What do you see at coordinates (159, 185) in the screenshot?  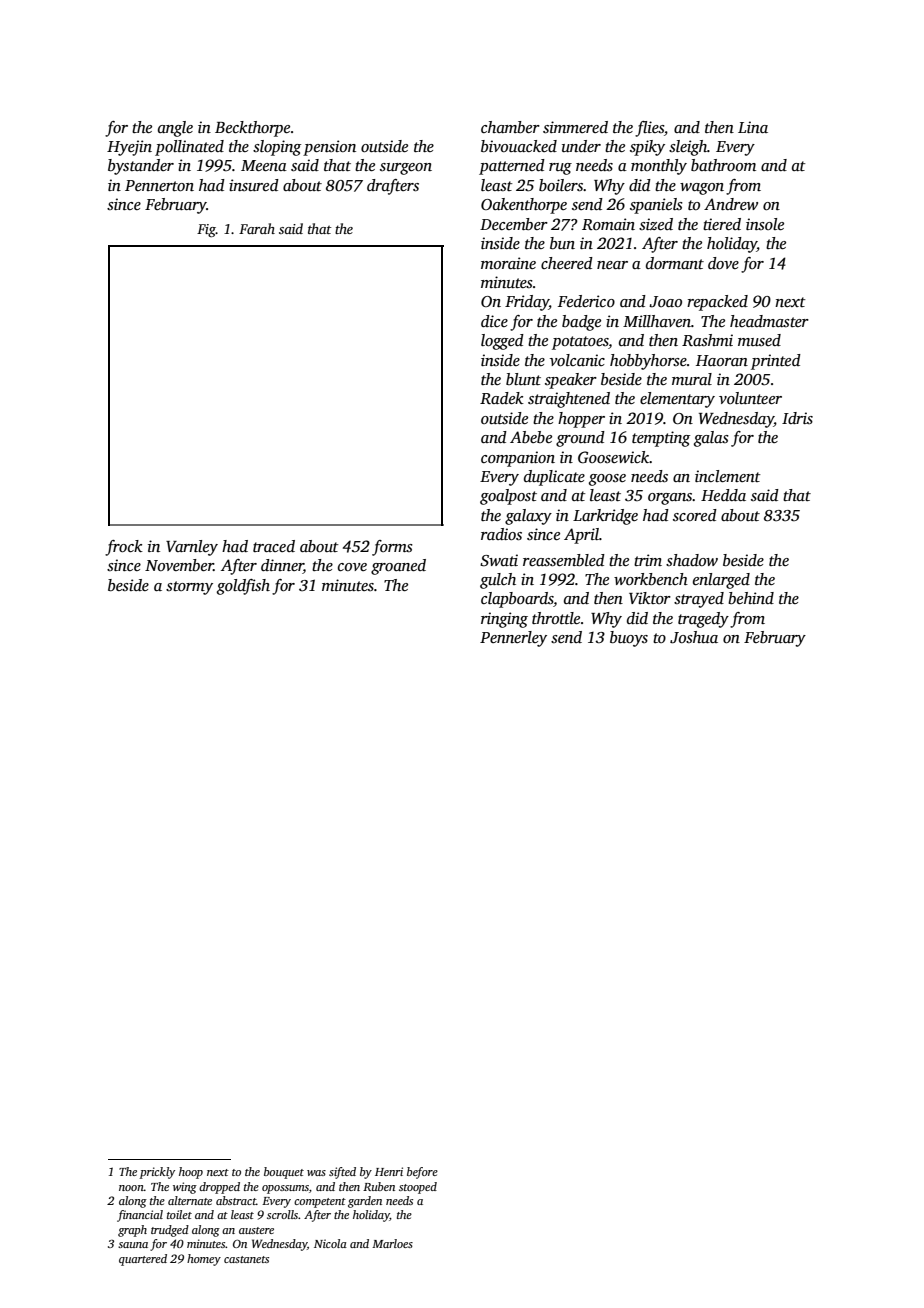 I see `Pennerton` at bounding box center [159, 185].
